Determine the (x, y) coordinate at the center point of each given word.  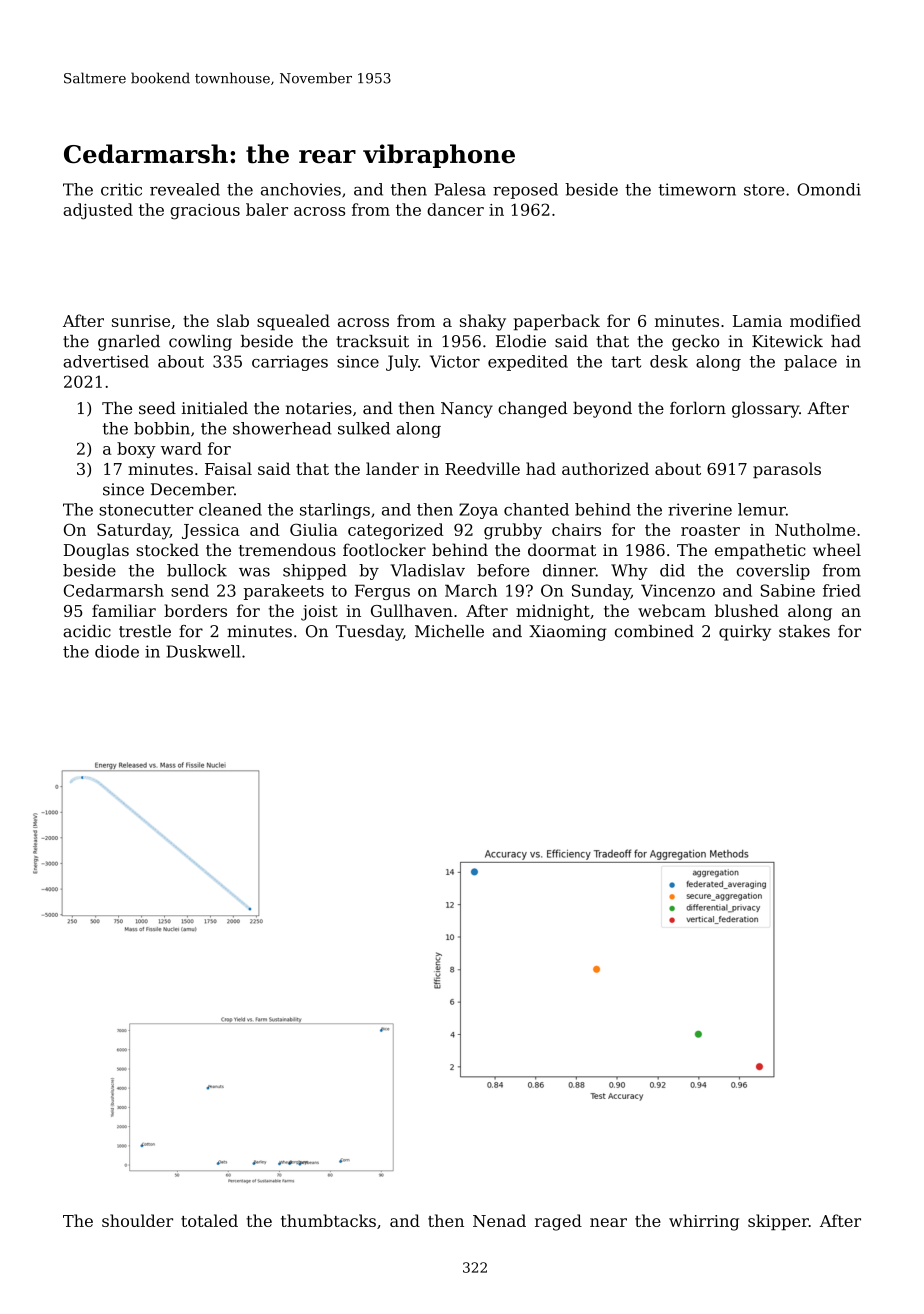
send (190, 590)
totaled (209, 1220)
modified (825, 320)
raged (558, 1222)
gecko (695, 343)
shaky (483, 322)
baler (267, 209)
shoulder (137, 1220)
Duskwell (203, 651)
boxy (136, 450)
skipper (778, 1222)
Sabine (788, 590)
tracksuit (372, 341)
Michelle (449, 631)
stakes (804, 631)
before (503, 570)
